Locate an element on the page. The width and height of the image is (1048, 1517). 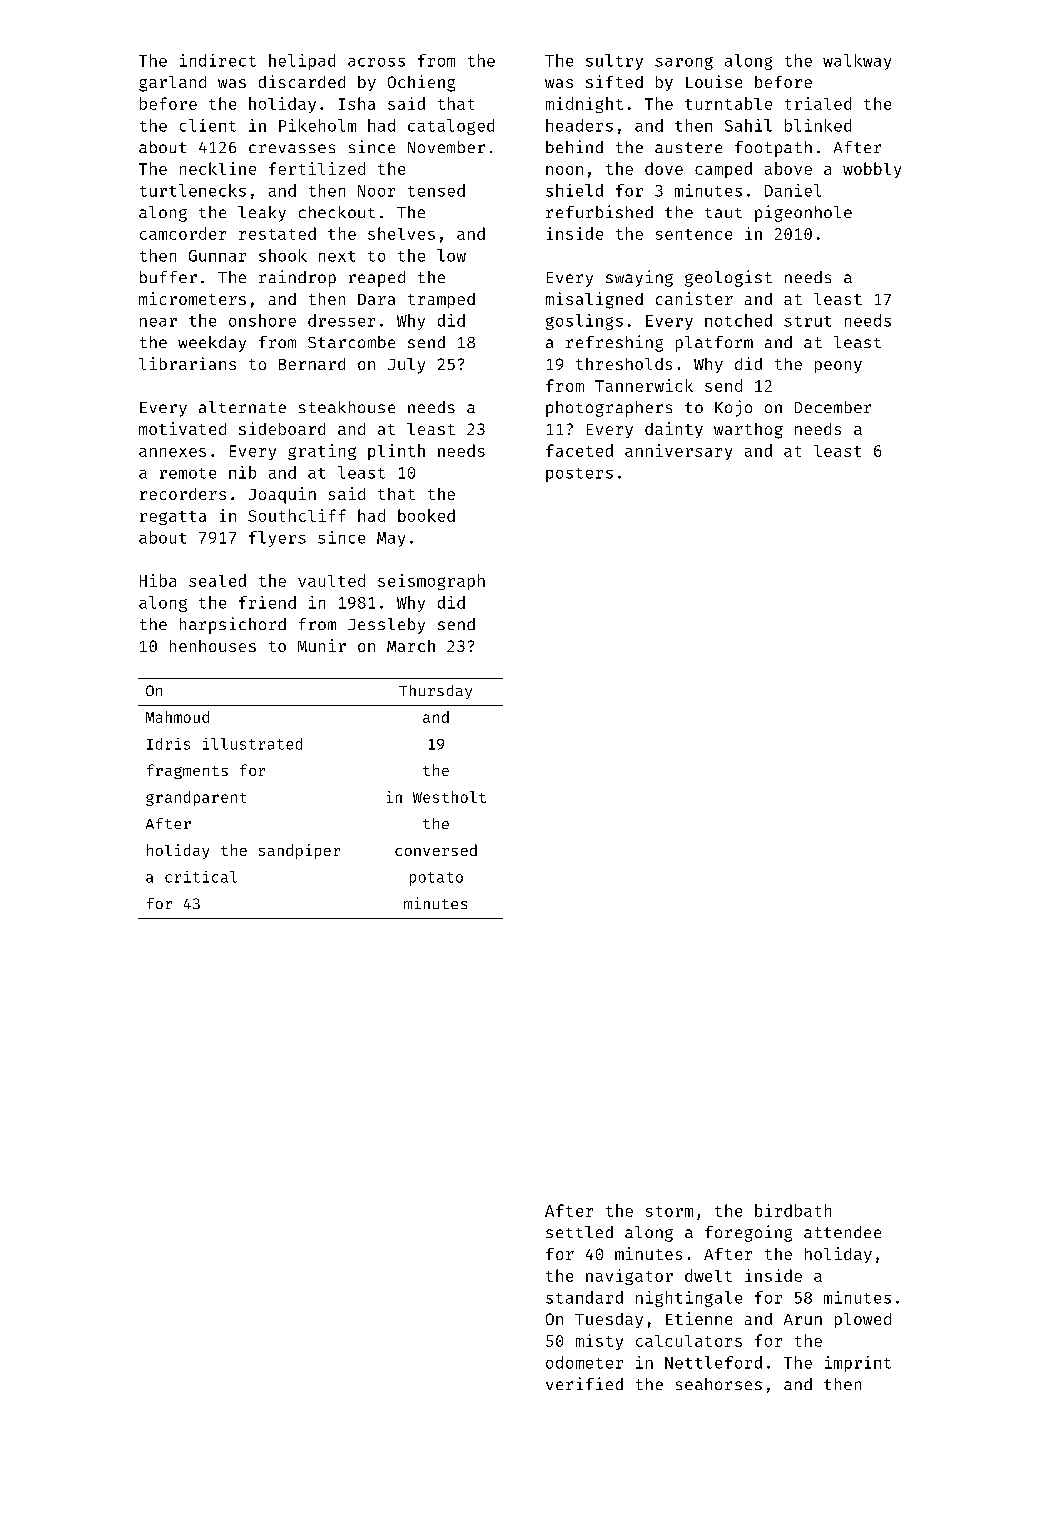
footpath is located at coordinates (773, 149).
